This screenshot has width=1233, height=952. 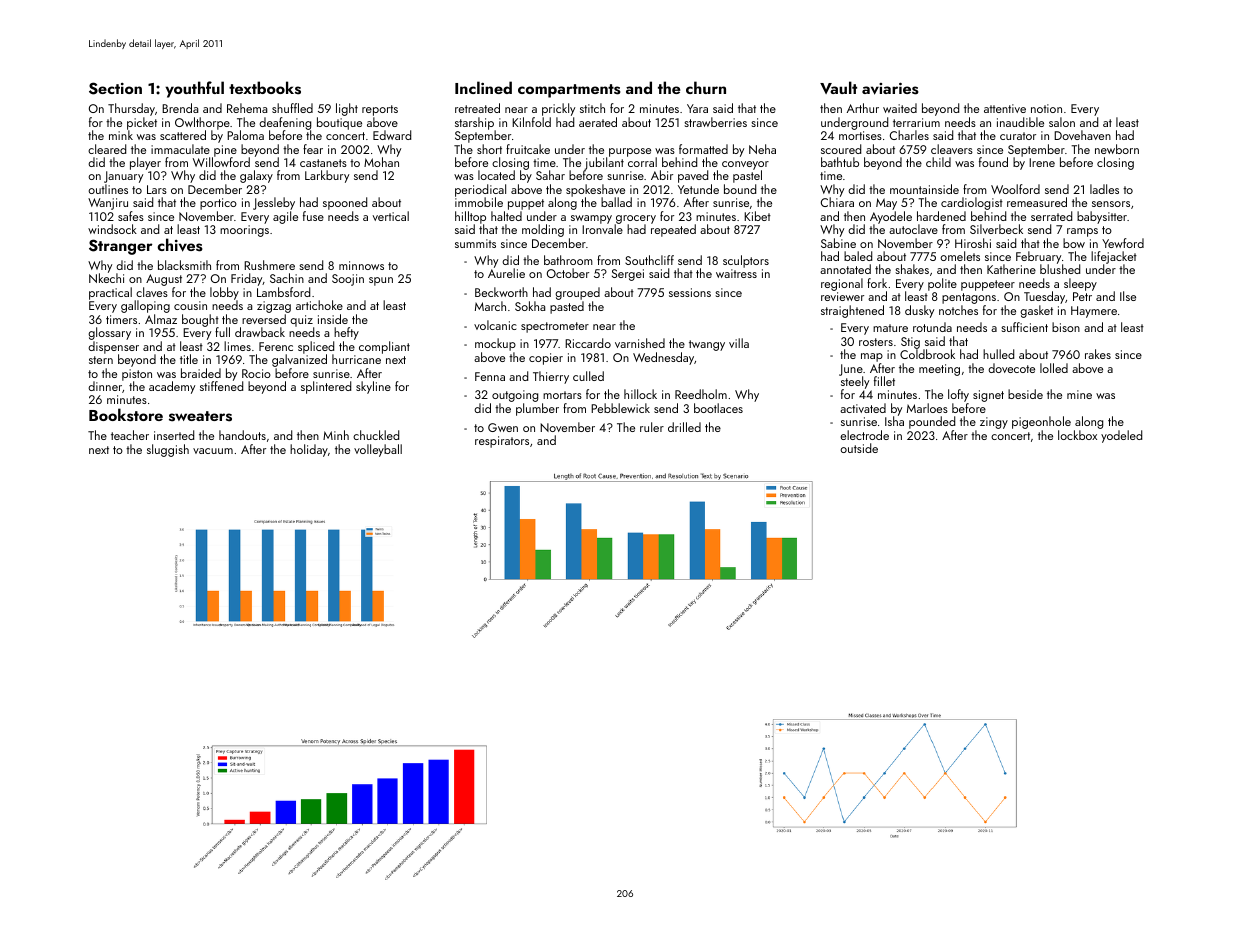 I want to click on outside, so click(x=859, y=448).
